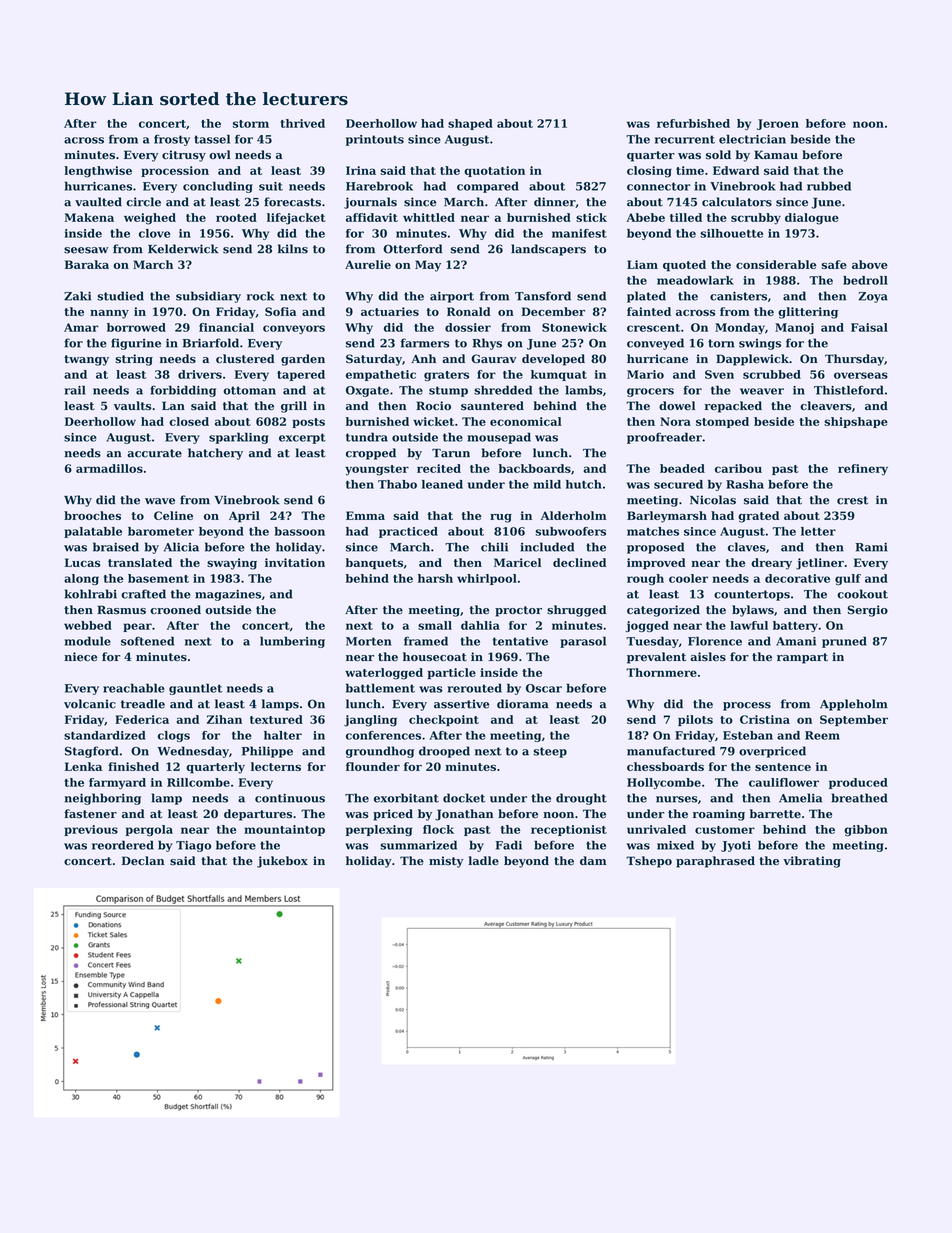 The height and width of the page is (1233, 952). Describe the element at coordinates (550, 752) in the page. I see `steep` at that location.
